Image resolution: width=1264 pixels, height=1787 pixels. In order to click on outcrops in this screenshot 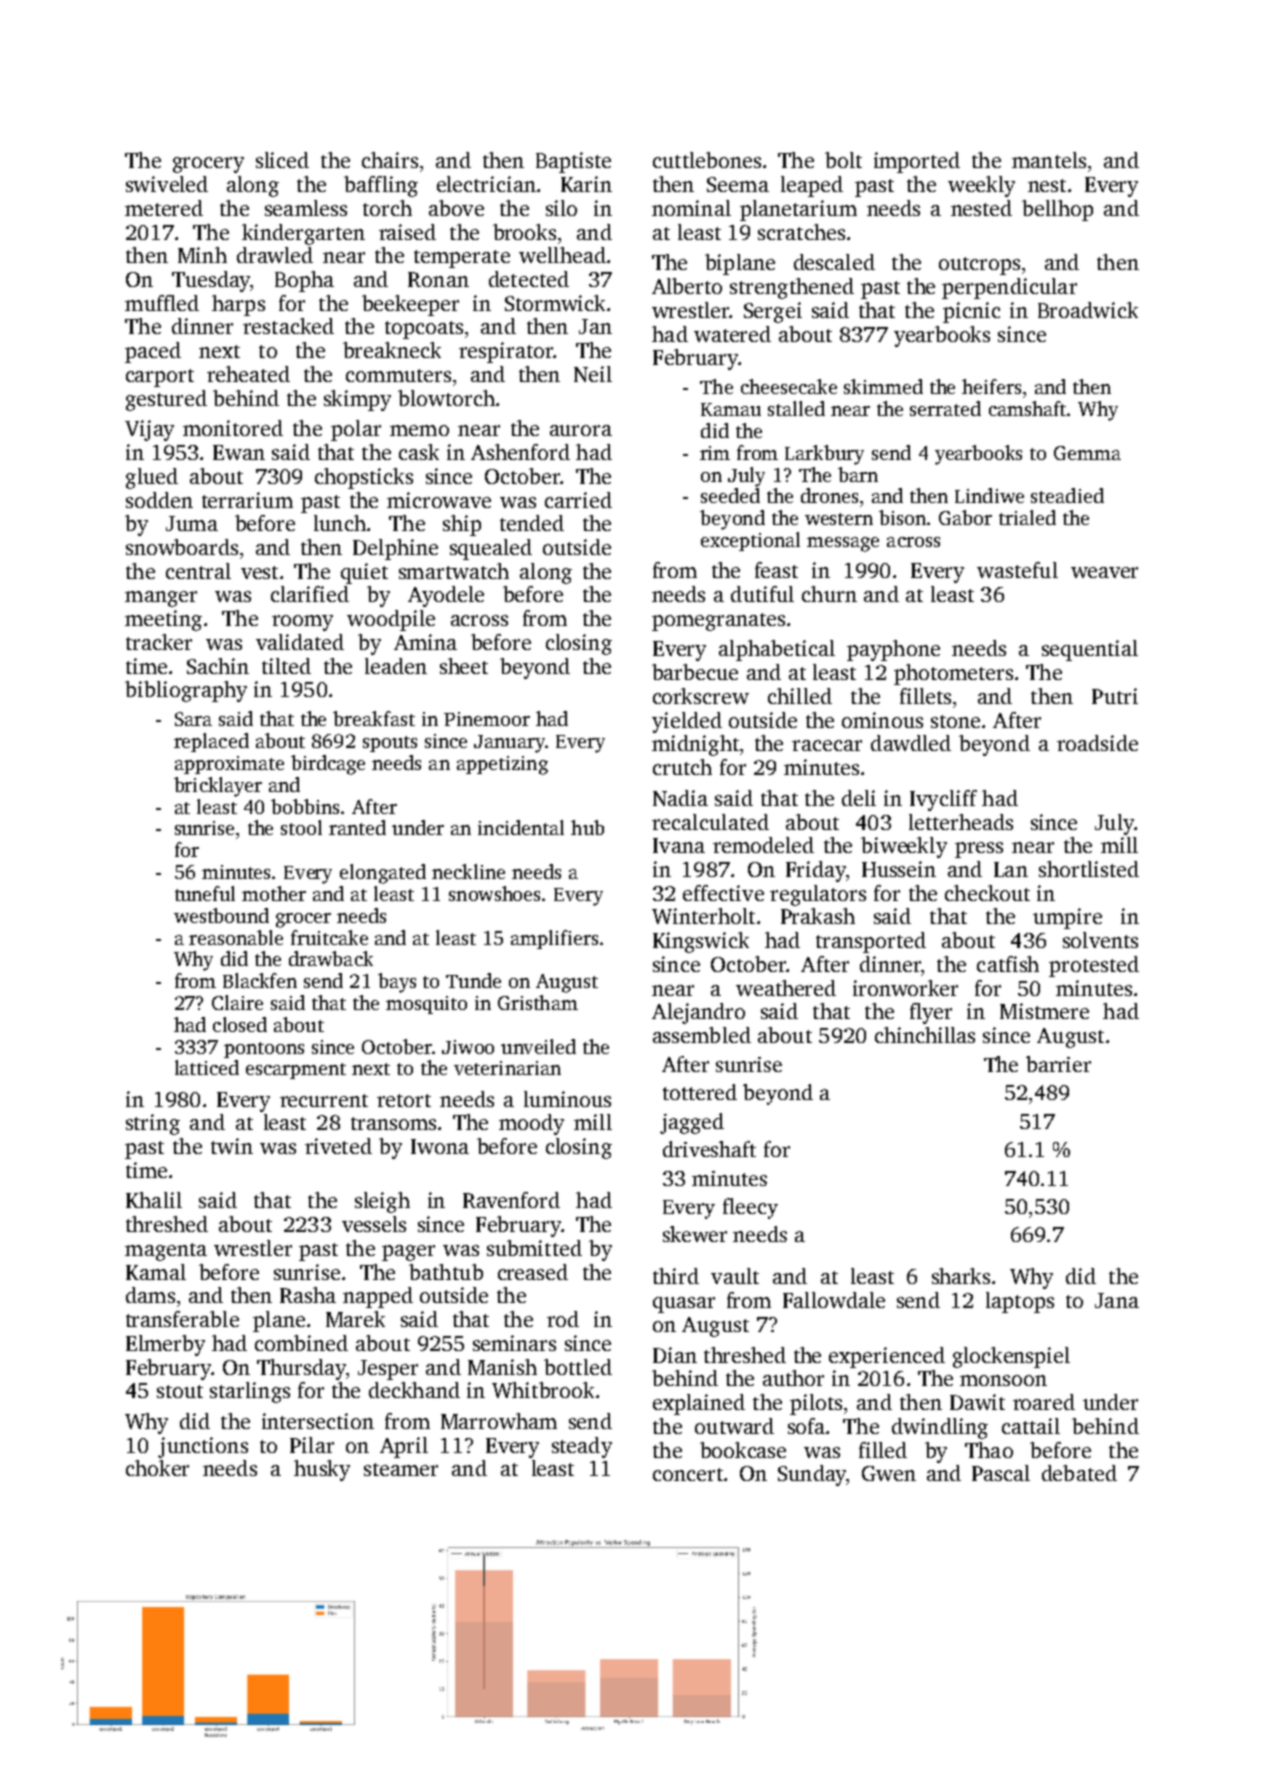, I will do `click(979, 266)`.
